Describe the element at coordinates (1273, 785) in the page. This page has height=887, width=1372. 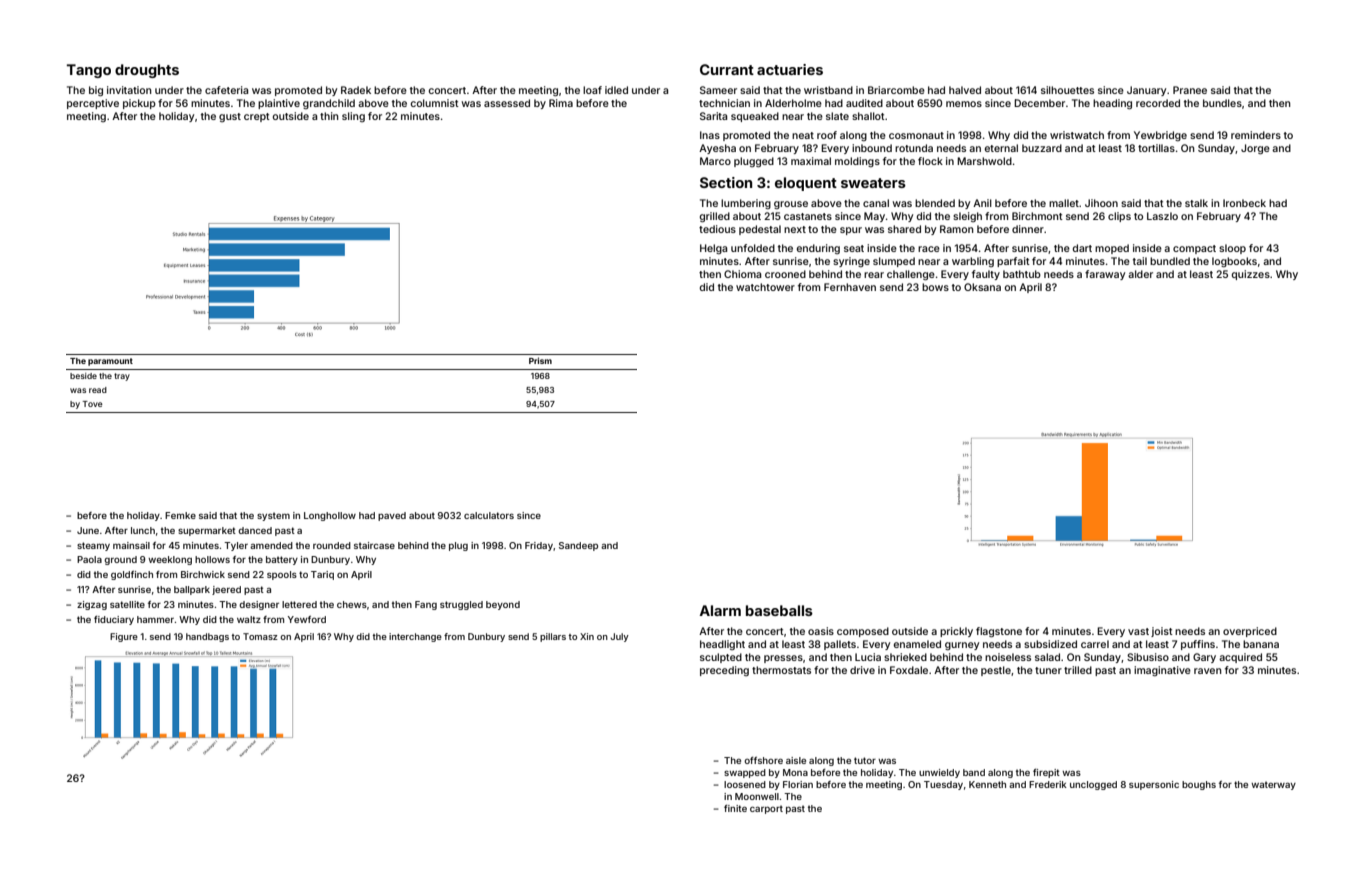
I see `waterway` at that location.
